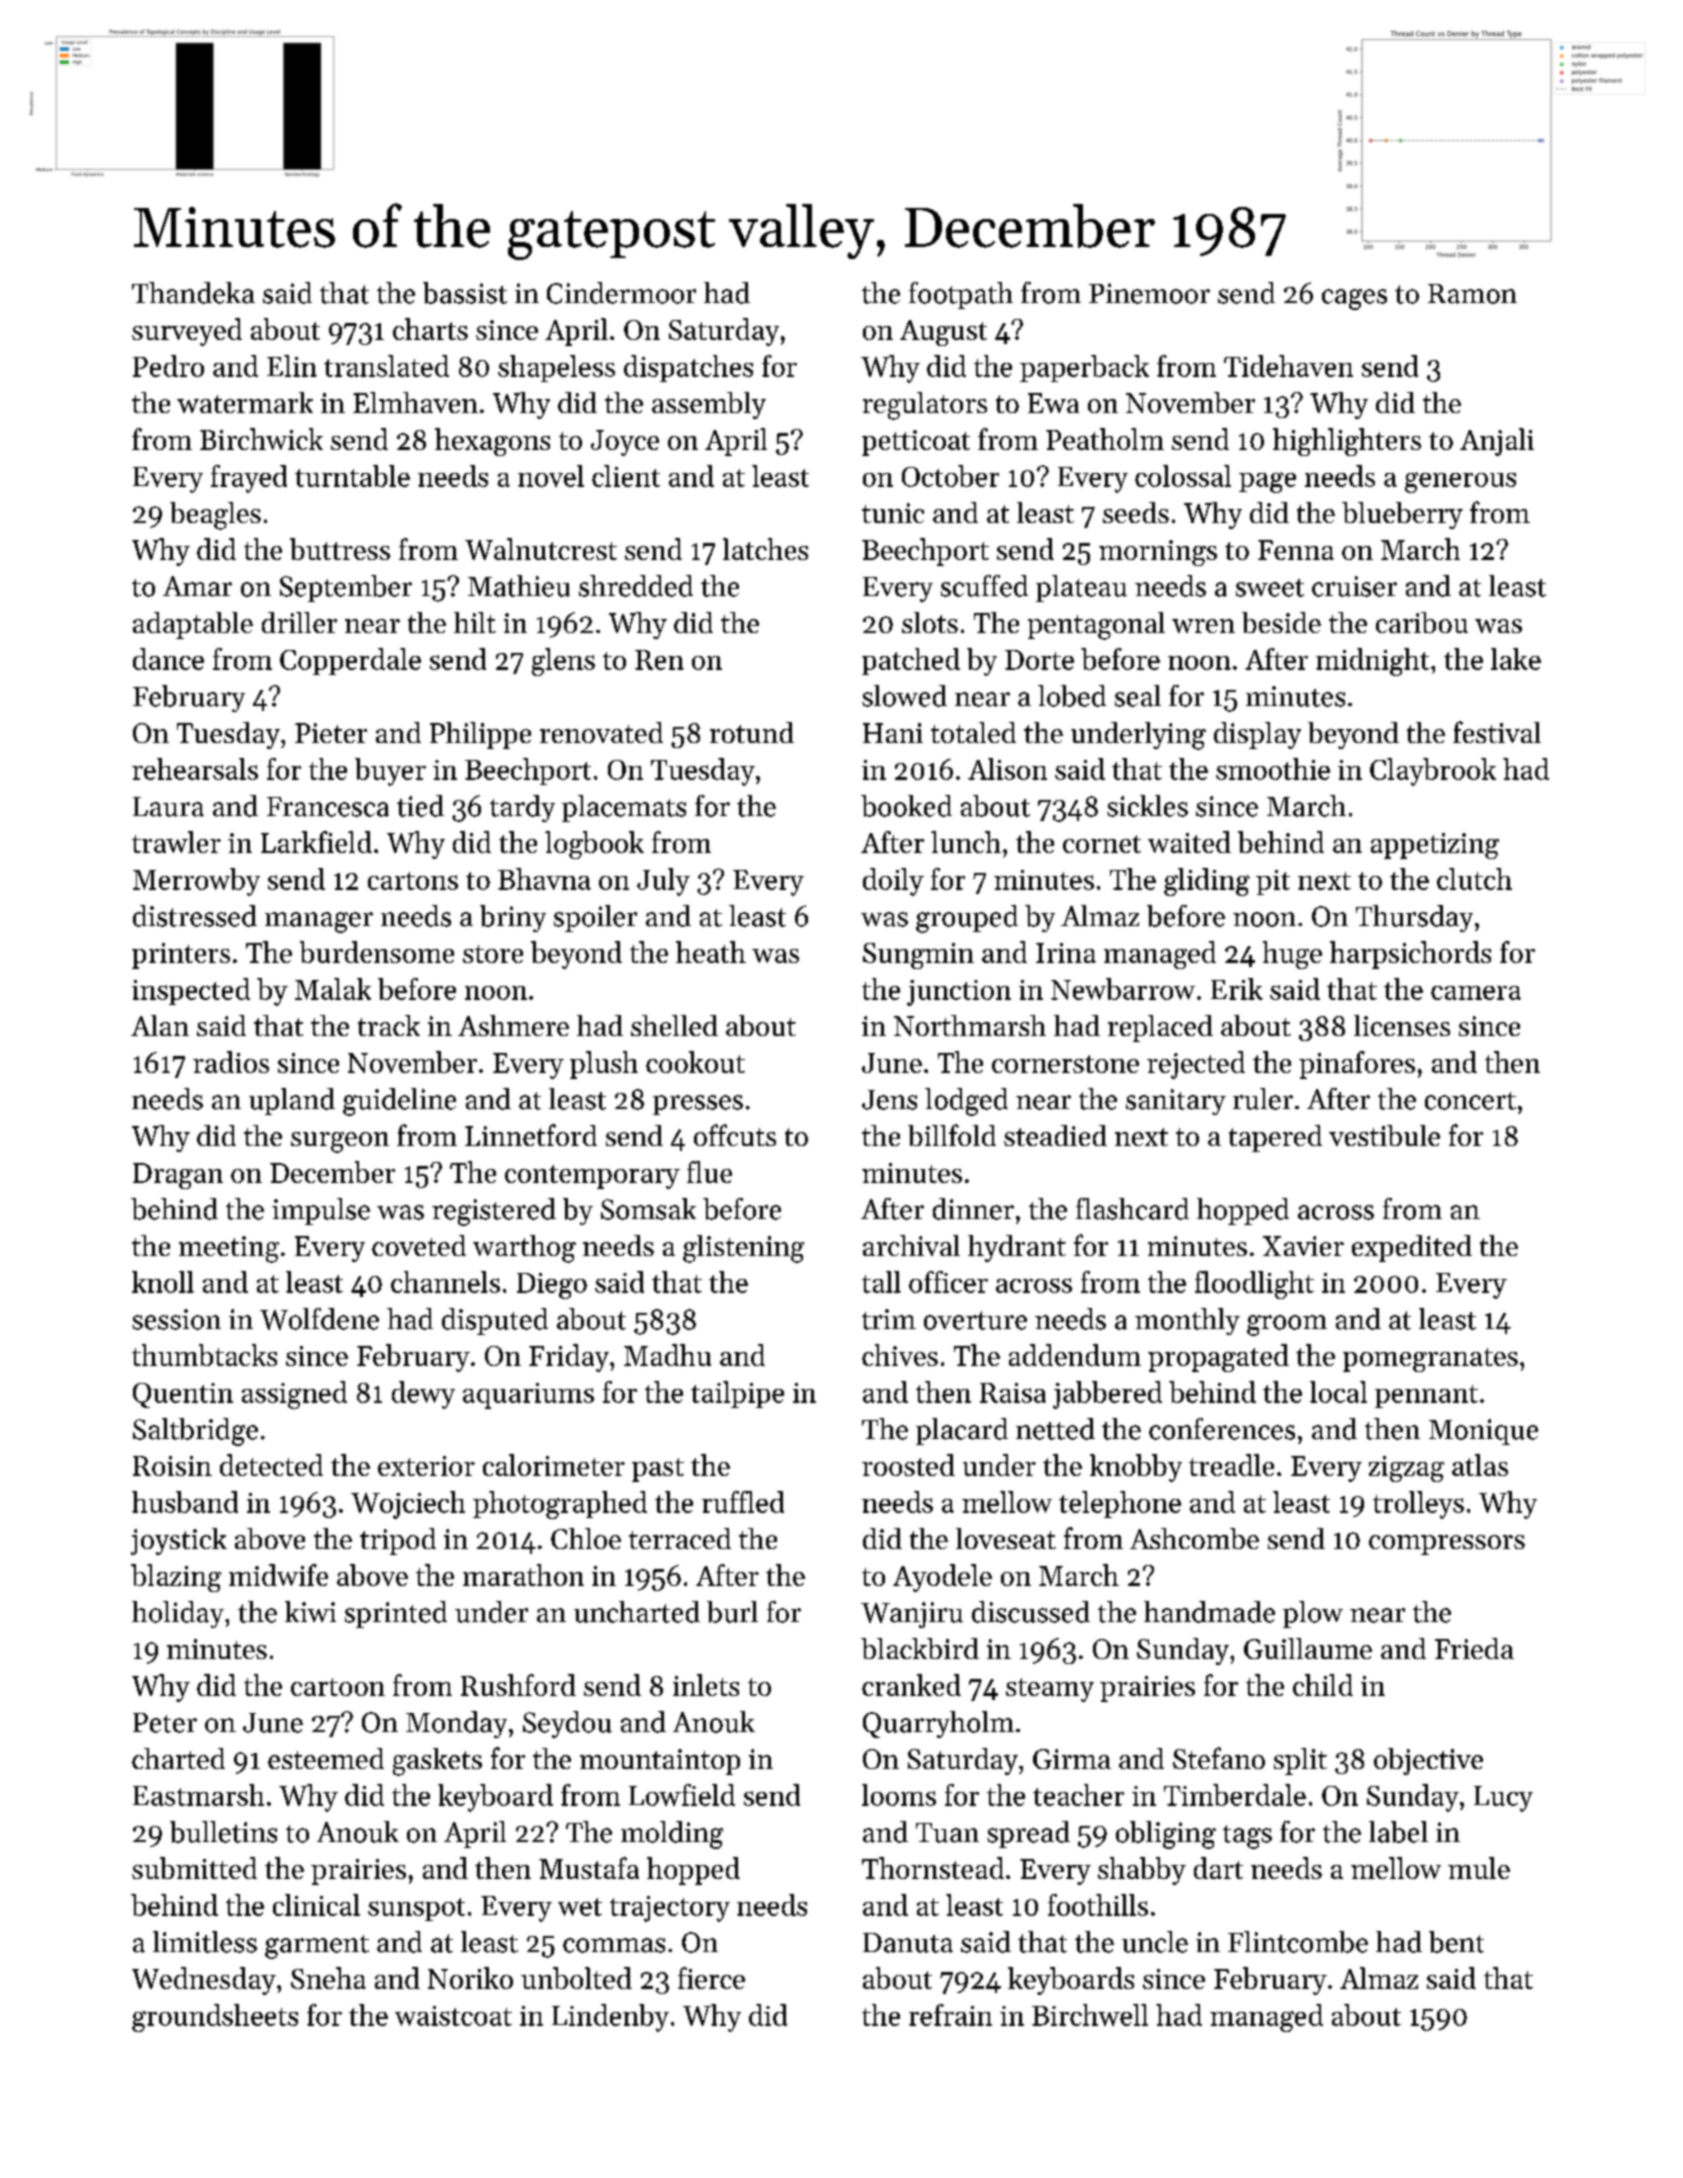 Image resolution: width=1683 pixels, height=2178 pixels. Describe the element at coordinates (586, 1538) in the screenshot. I see `Chloe` at that location.
